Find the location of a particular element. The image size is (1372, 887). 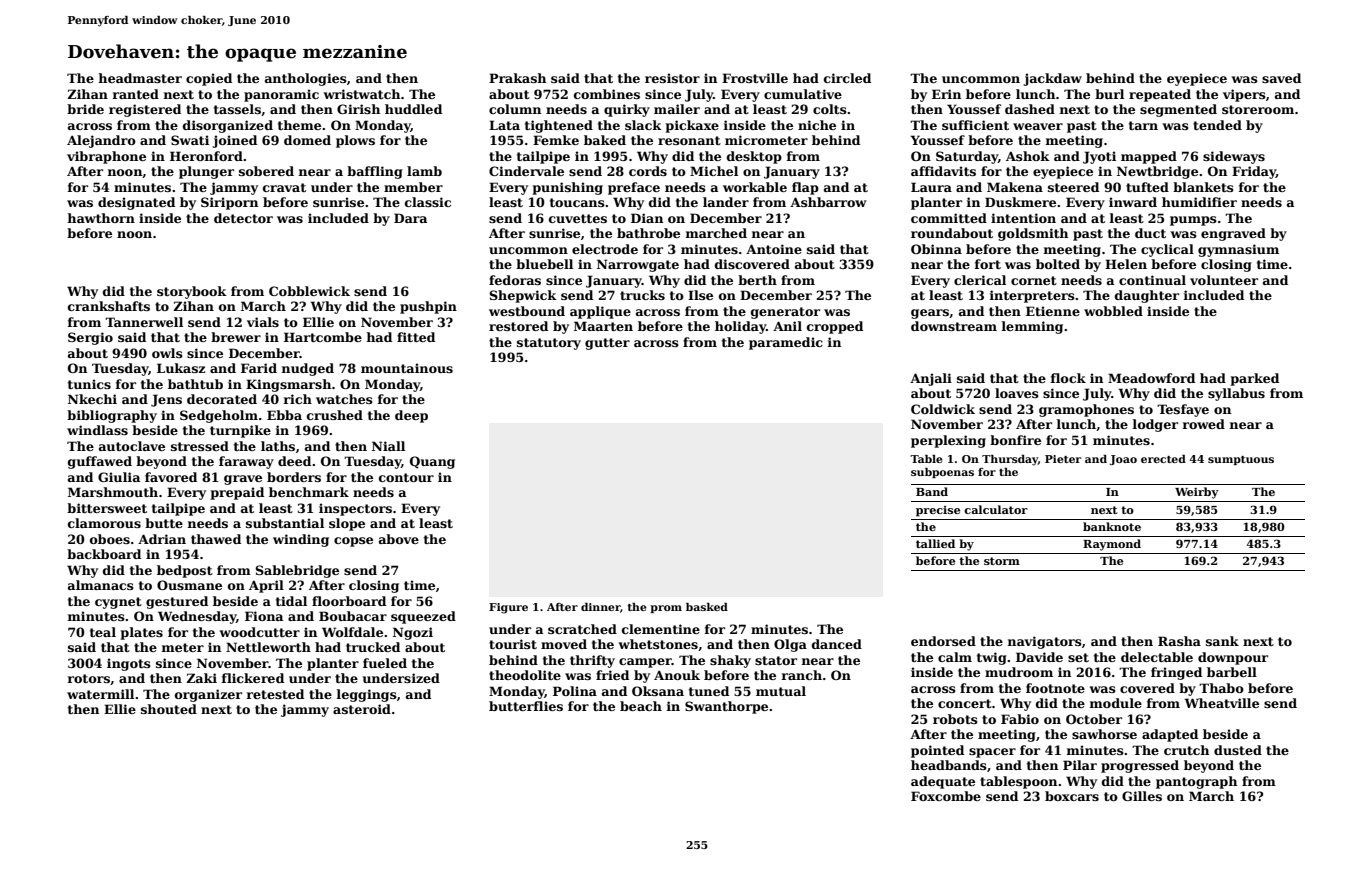

bolted is located at coordinates (1058, 264).
